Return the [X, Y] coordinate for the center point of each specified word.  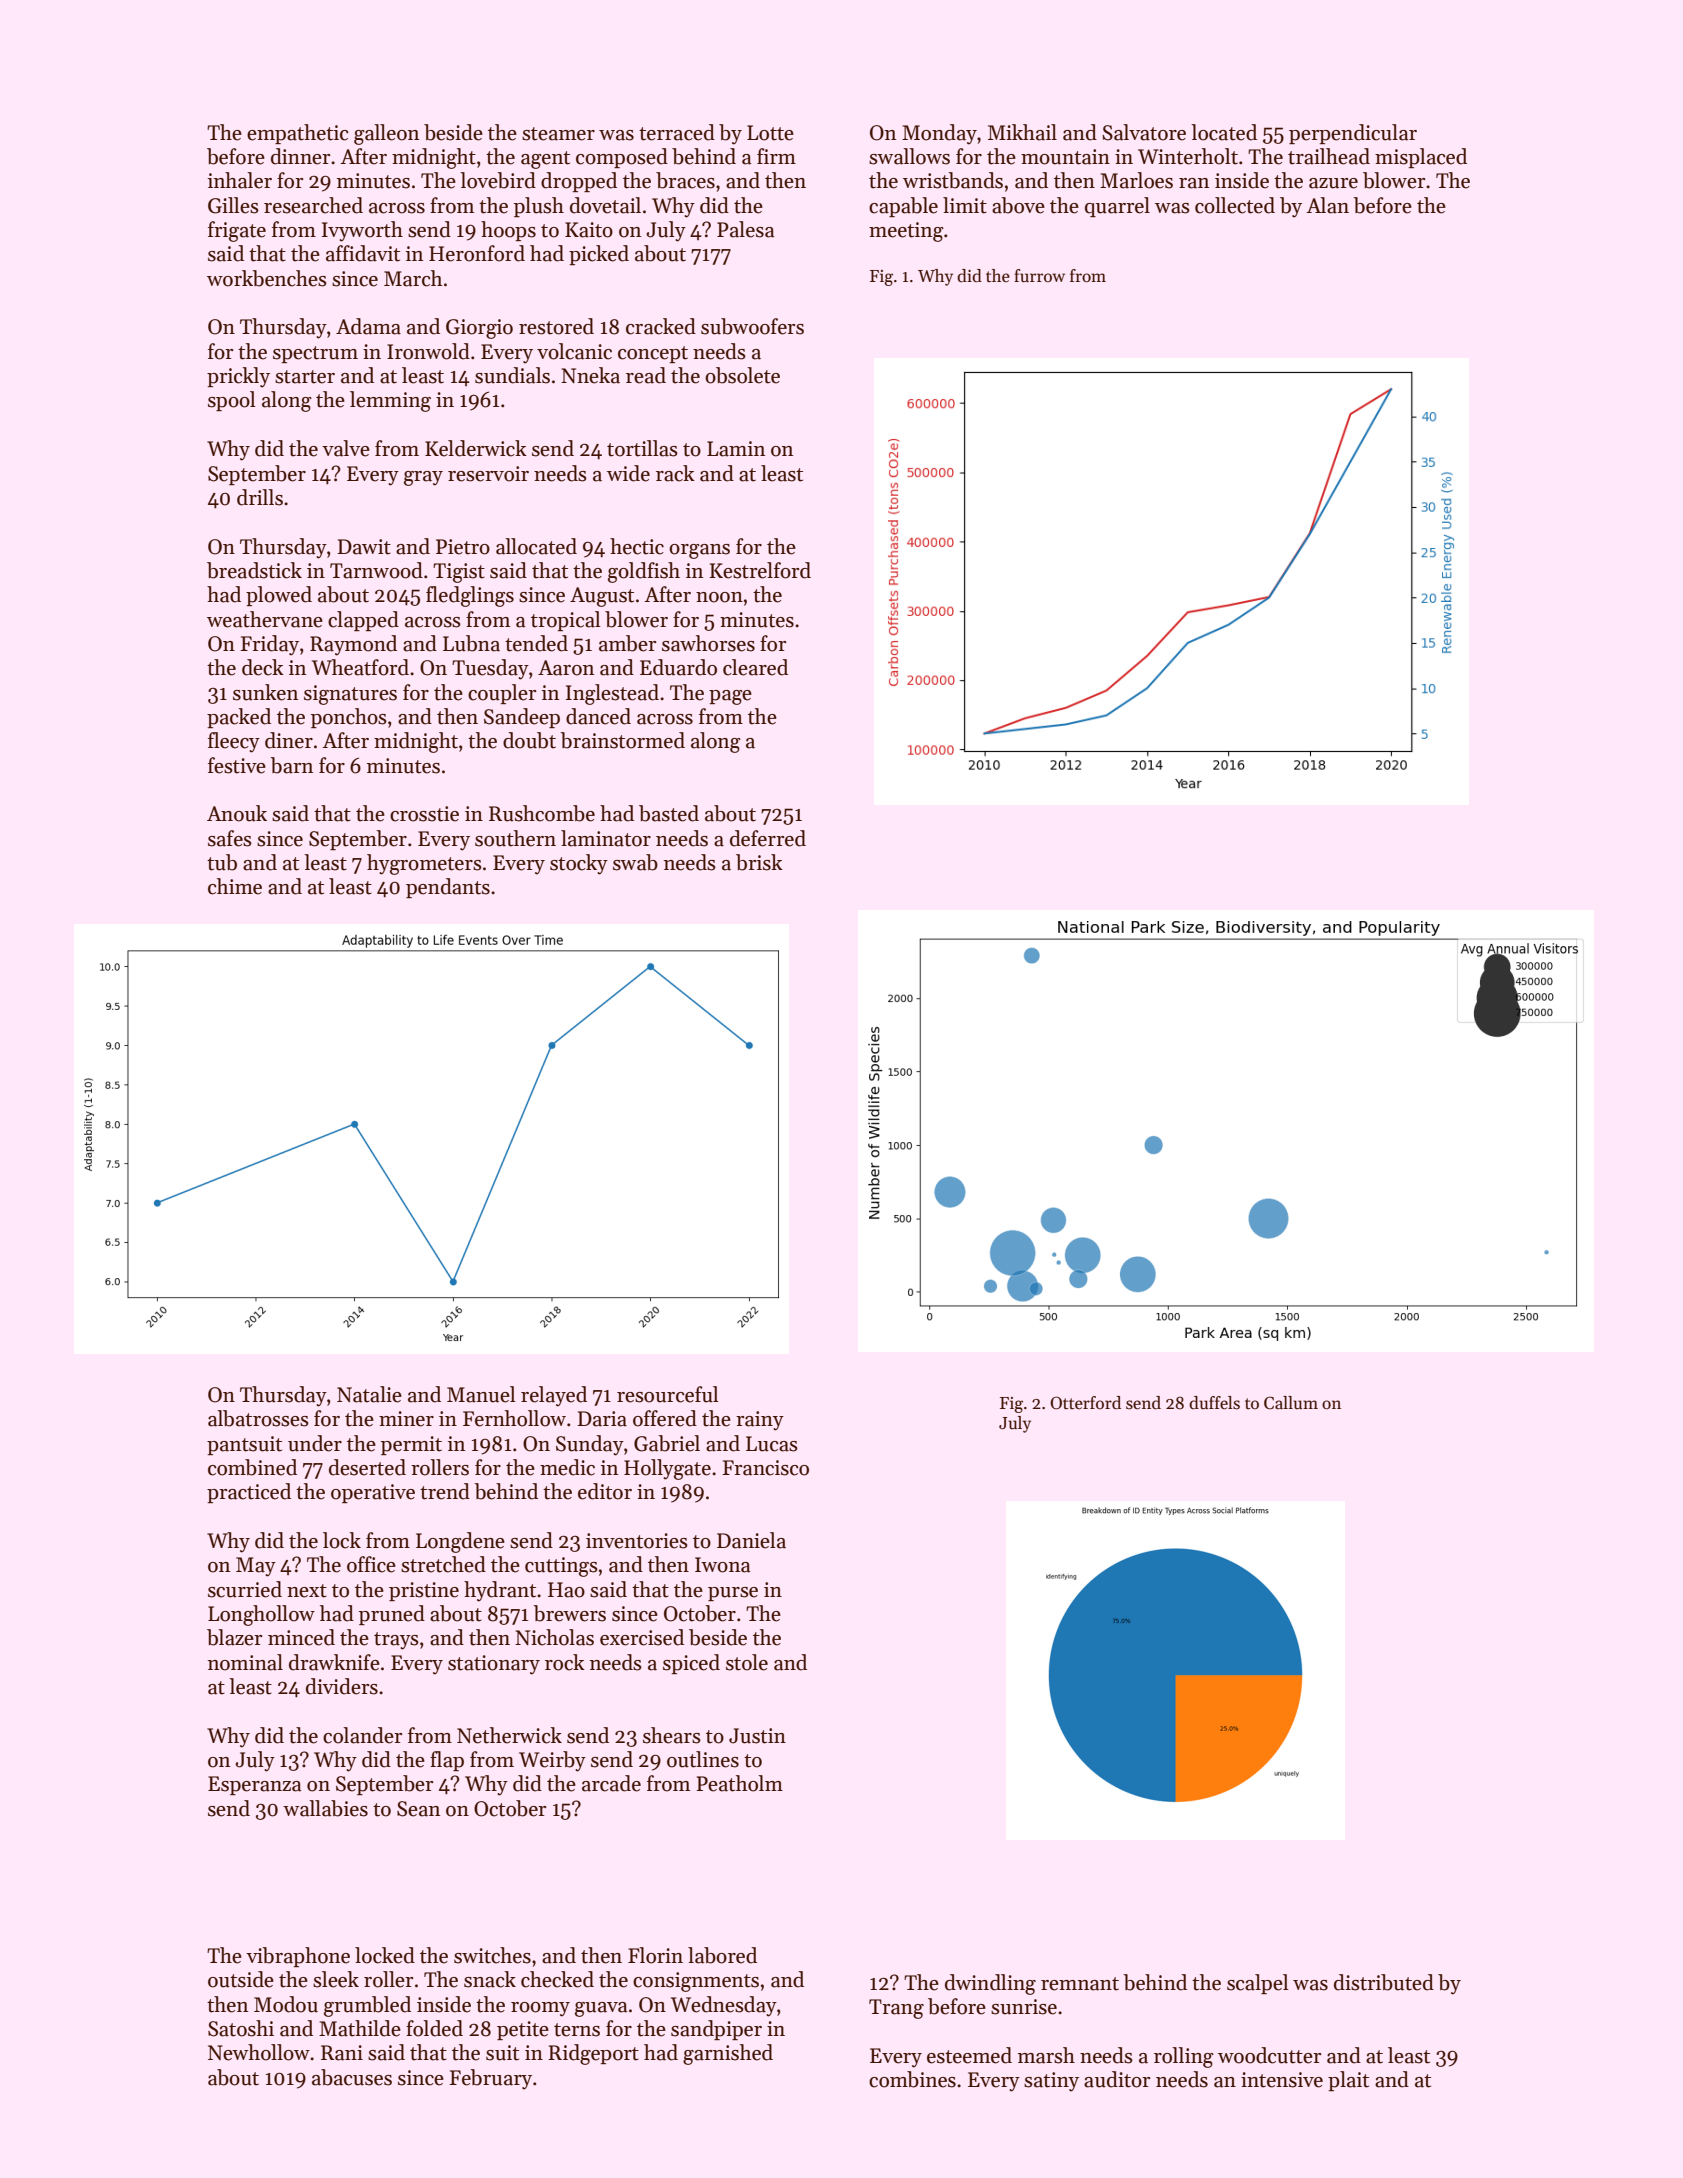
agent [545, 160]
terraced [677, 132]
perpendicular [1353, 134]
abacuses [352, 2077]
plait [1348, 2081]
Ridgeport [593, 2054]
